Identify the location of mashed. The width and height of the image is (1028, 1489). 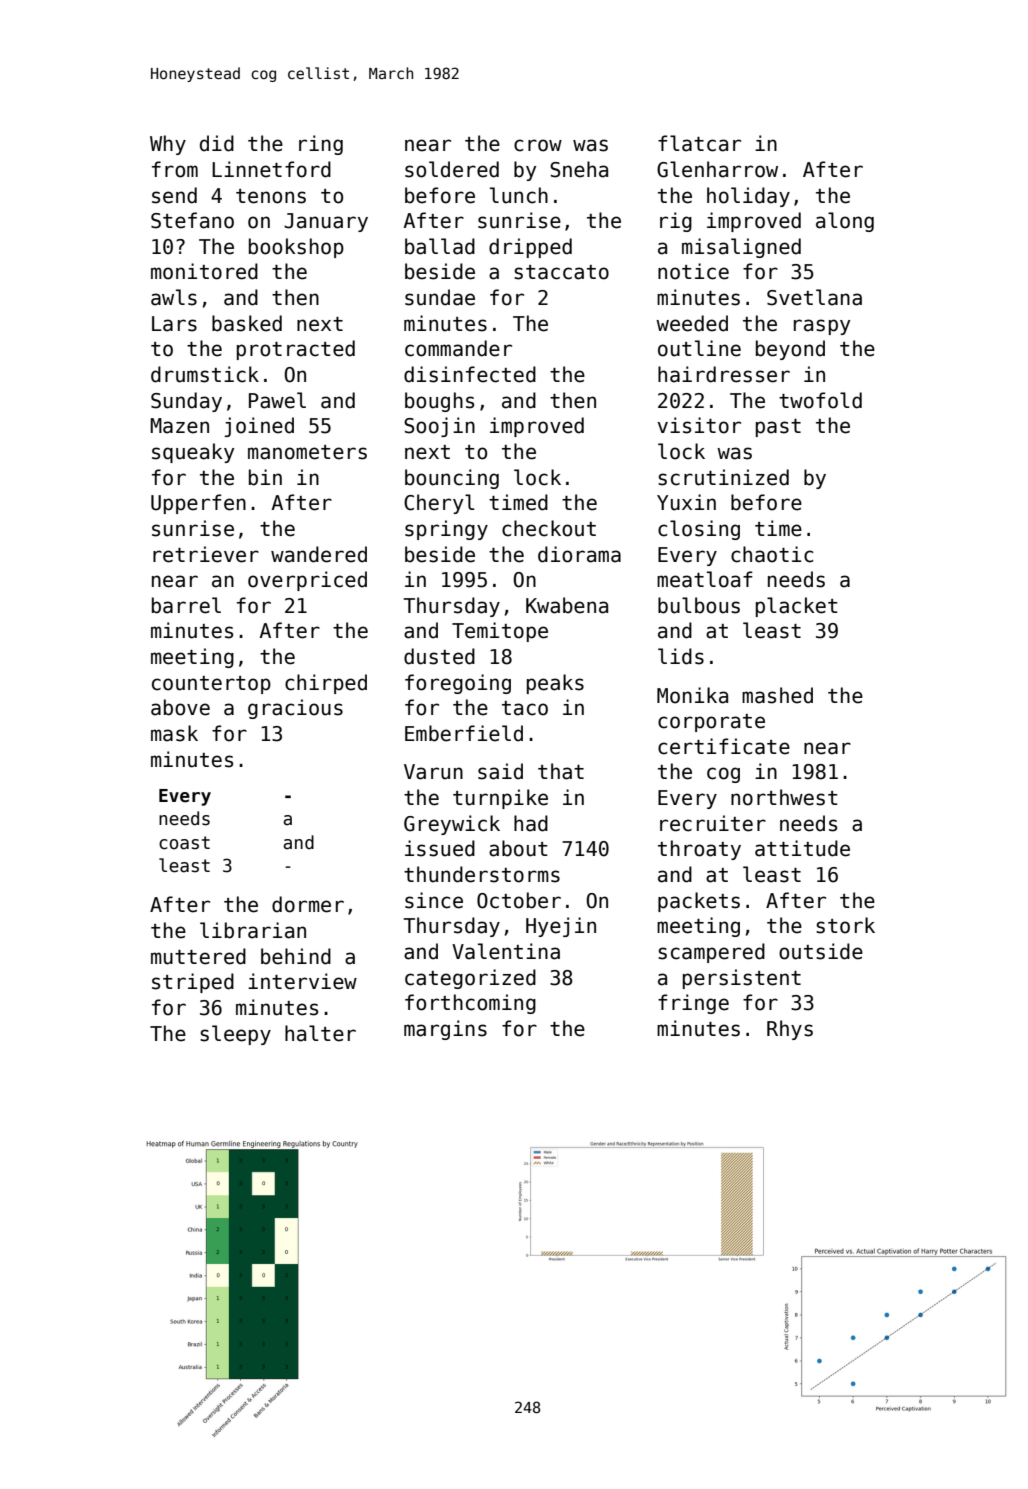
(777, 695).
